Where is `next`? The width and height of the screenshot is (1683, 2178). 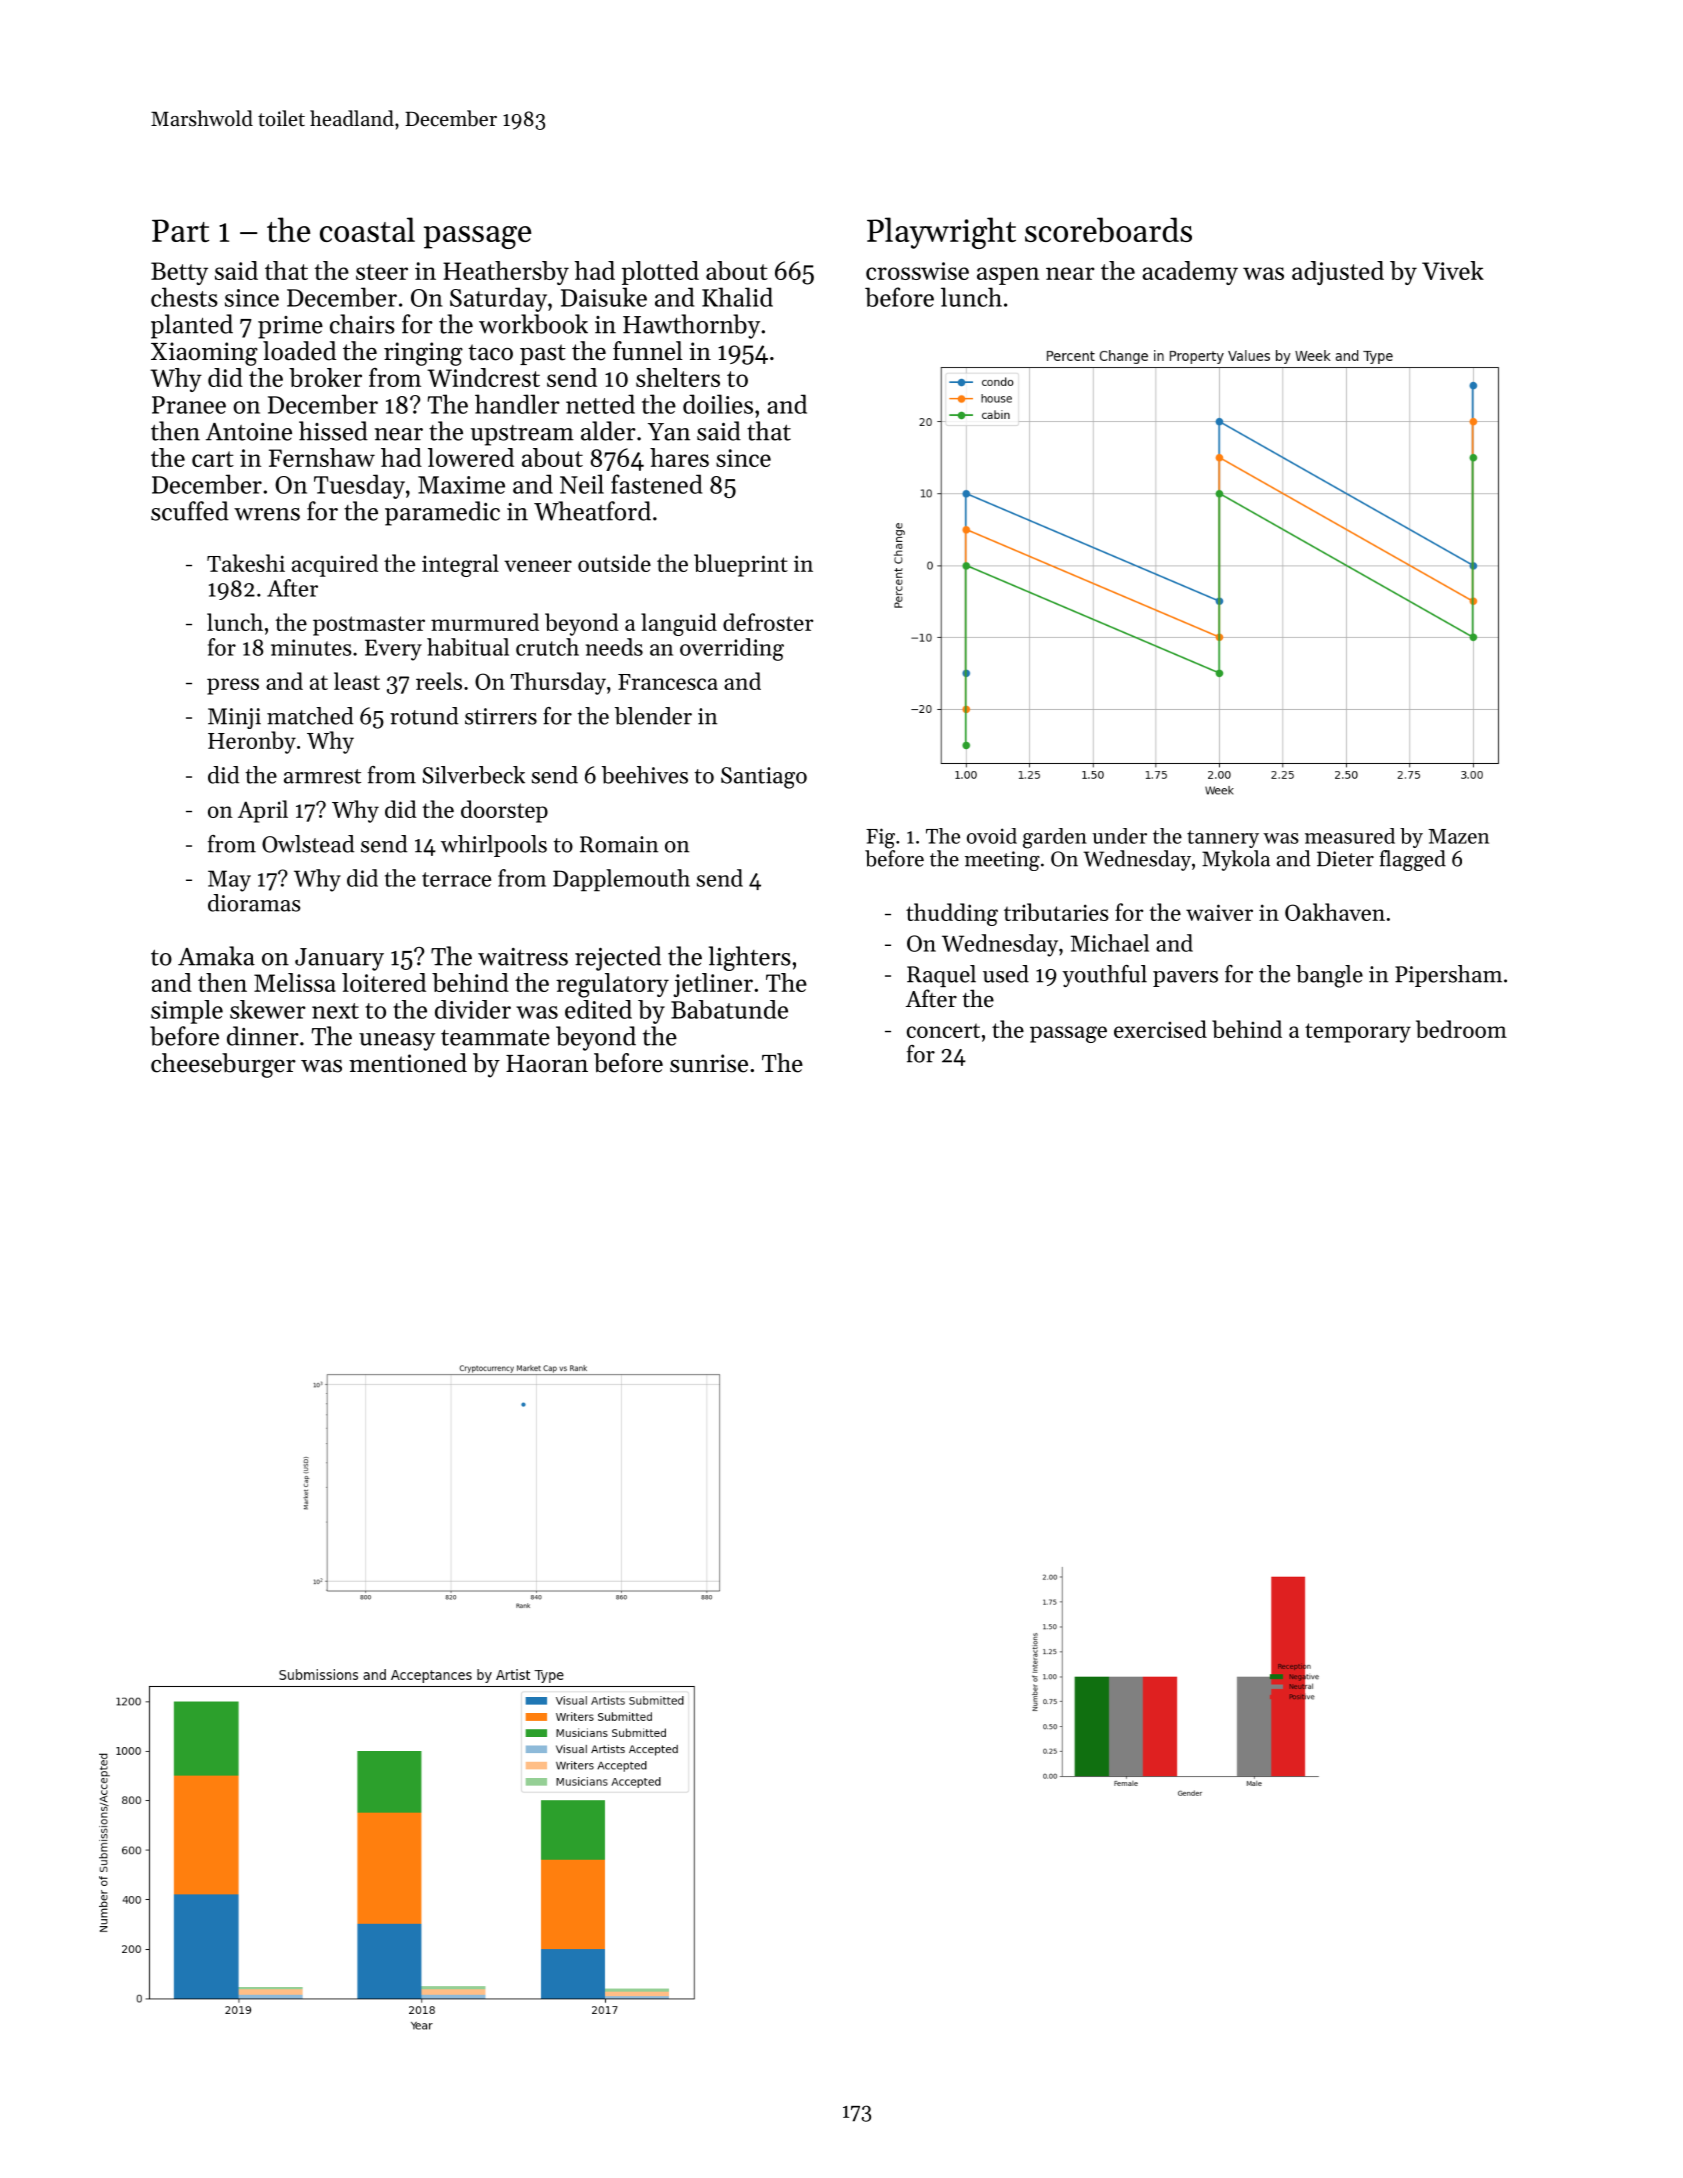
next is located at coordinates (335, 1011).
